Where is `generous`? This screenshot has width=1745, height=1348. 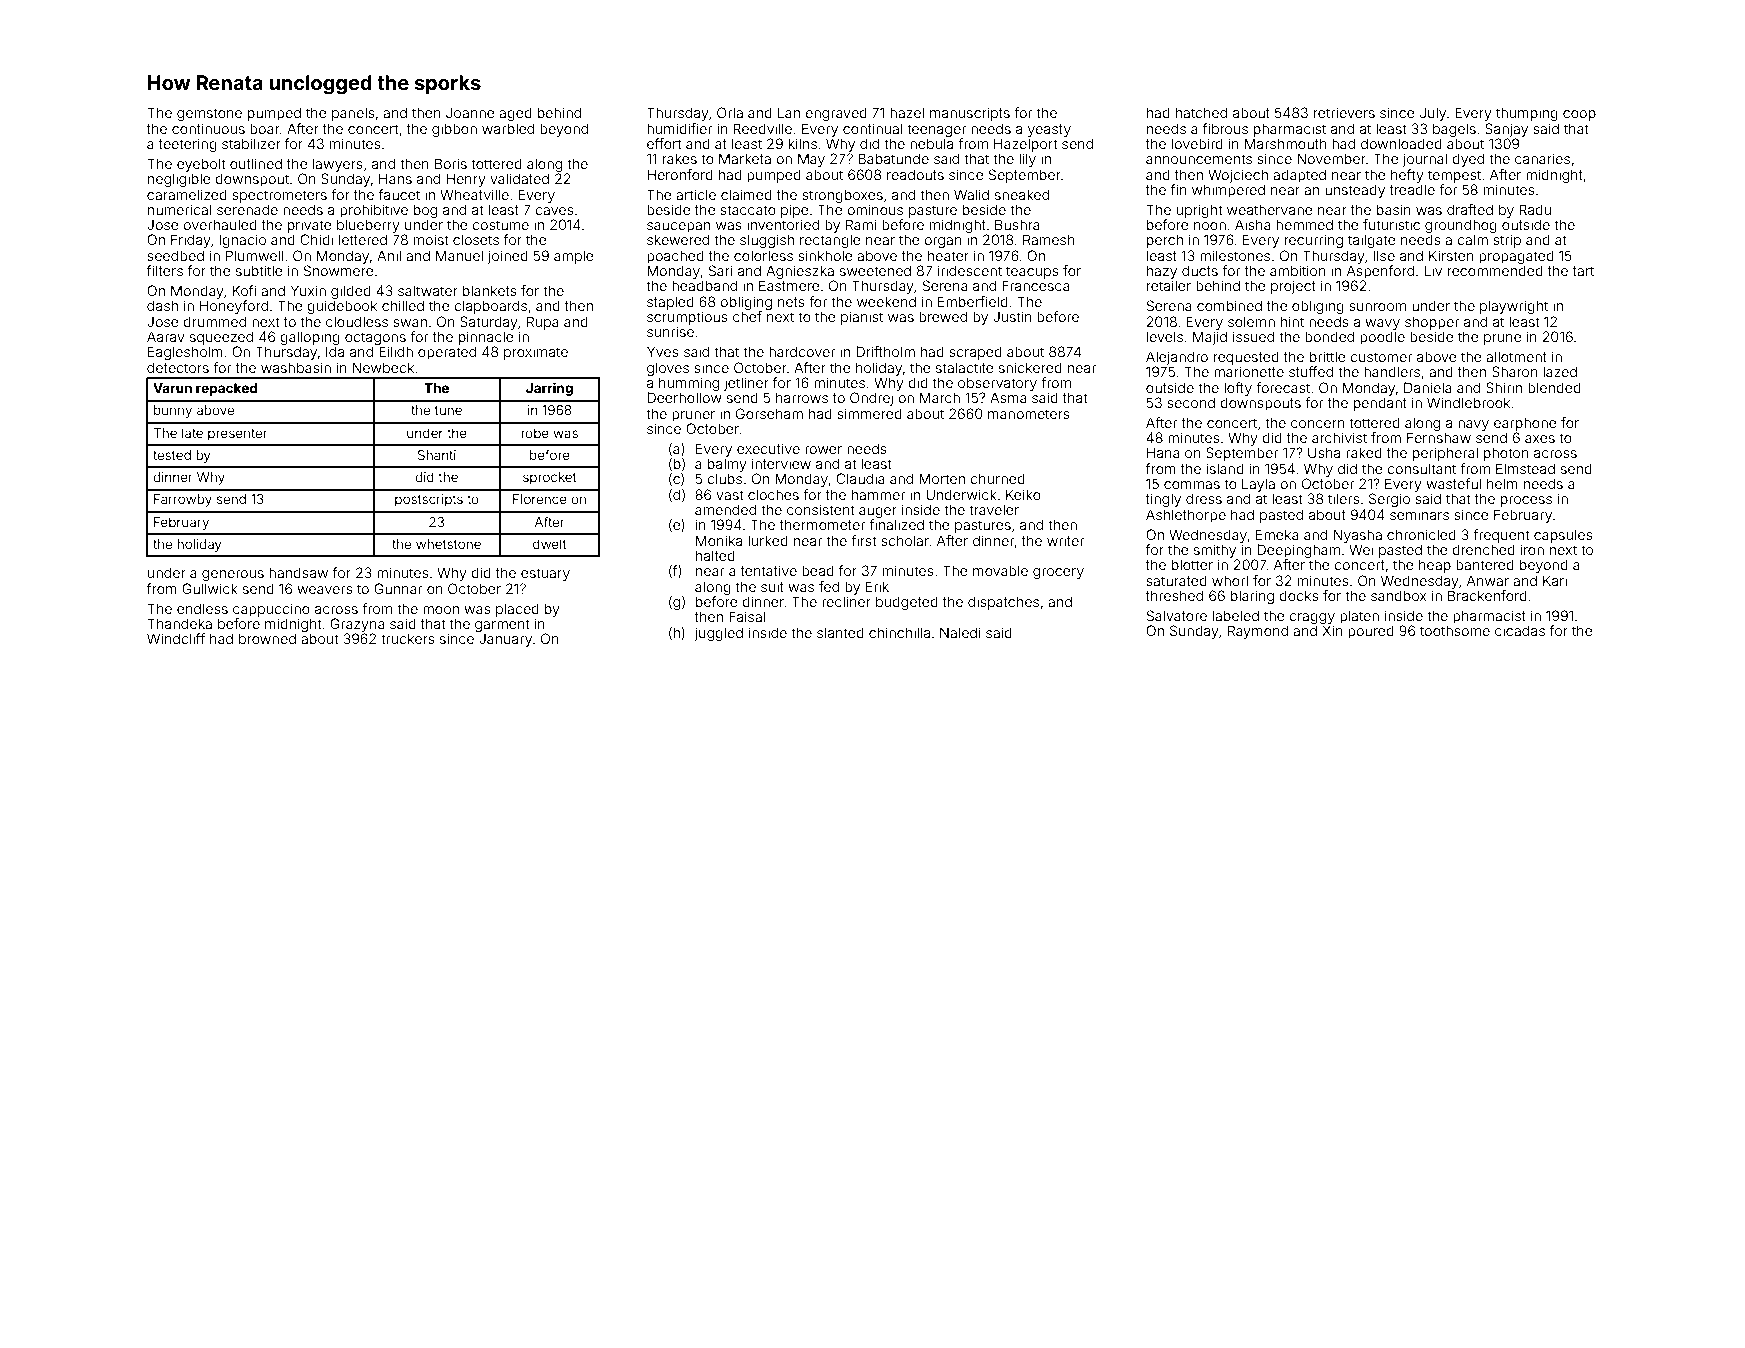 generous is located at coordinates (233, 575).
